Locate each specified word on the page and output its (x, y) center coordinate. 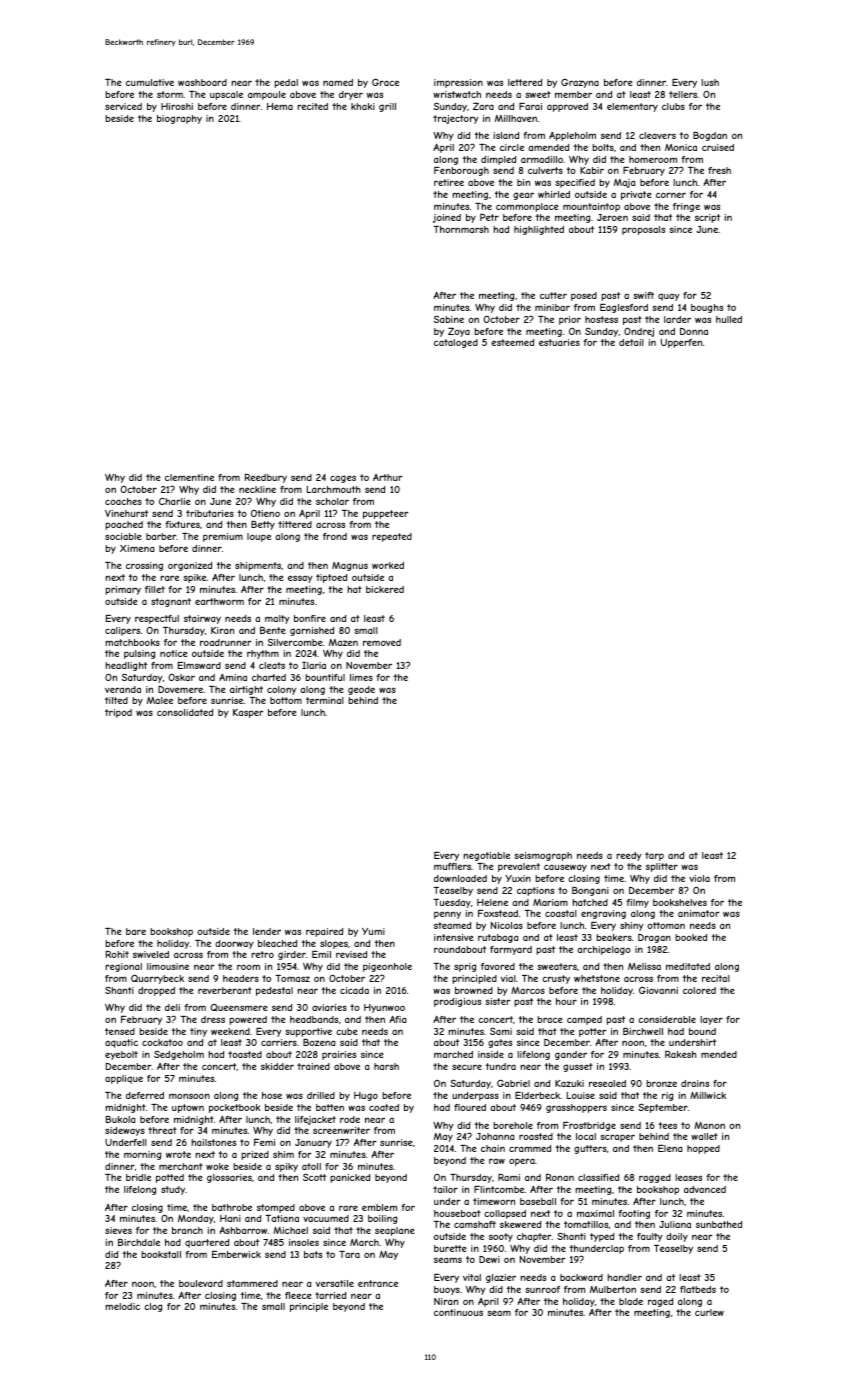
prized (255, 1155)
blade (631, 1301)
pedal (286, 83)
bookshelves (680, 902)
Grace (385, 82)
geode (361, 690)
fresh (719, 170)
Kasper (248, 713)
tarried (330, 1295)
